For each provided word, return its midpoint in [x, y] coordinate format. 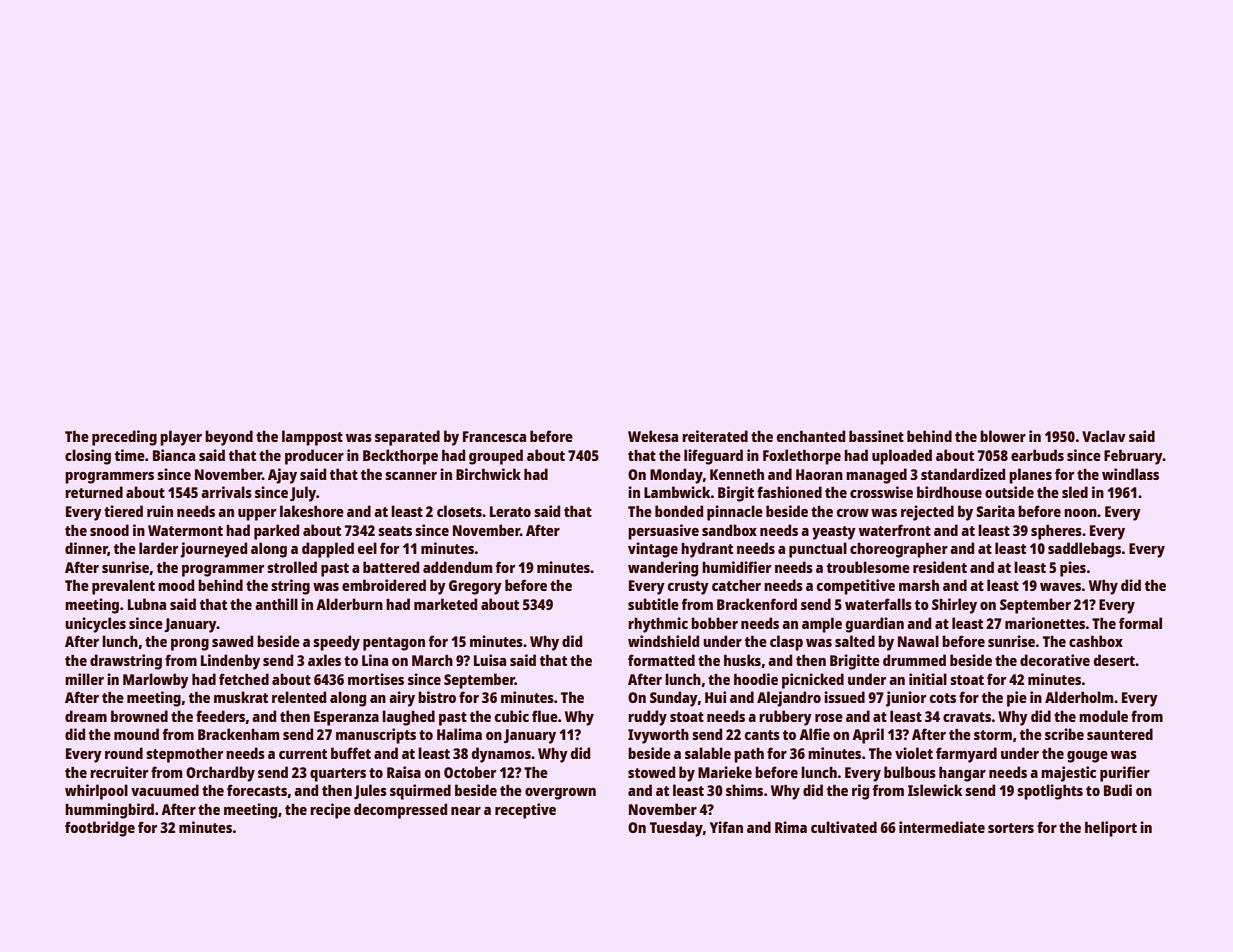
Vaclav [1104, 436]
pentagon [394, 644]
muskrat [241, 697]
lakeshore [312, 511]
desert [1114, 660]
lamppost [312, 438]
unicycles [95, 625]
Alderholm [1079, 697]
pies [1073, 569]
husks [742, 660]
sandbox [729, 530]
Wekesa [653, 436]
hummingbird [109, 811]
